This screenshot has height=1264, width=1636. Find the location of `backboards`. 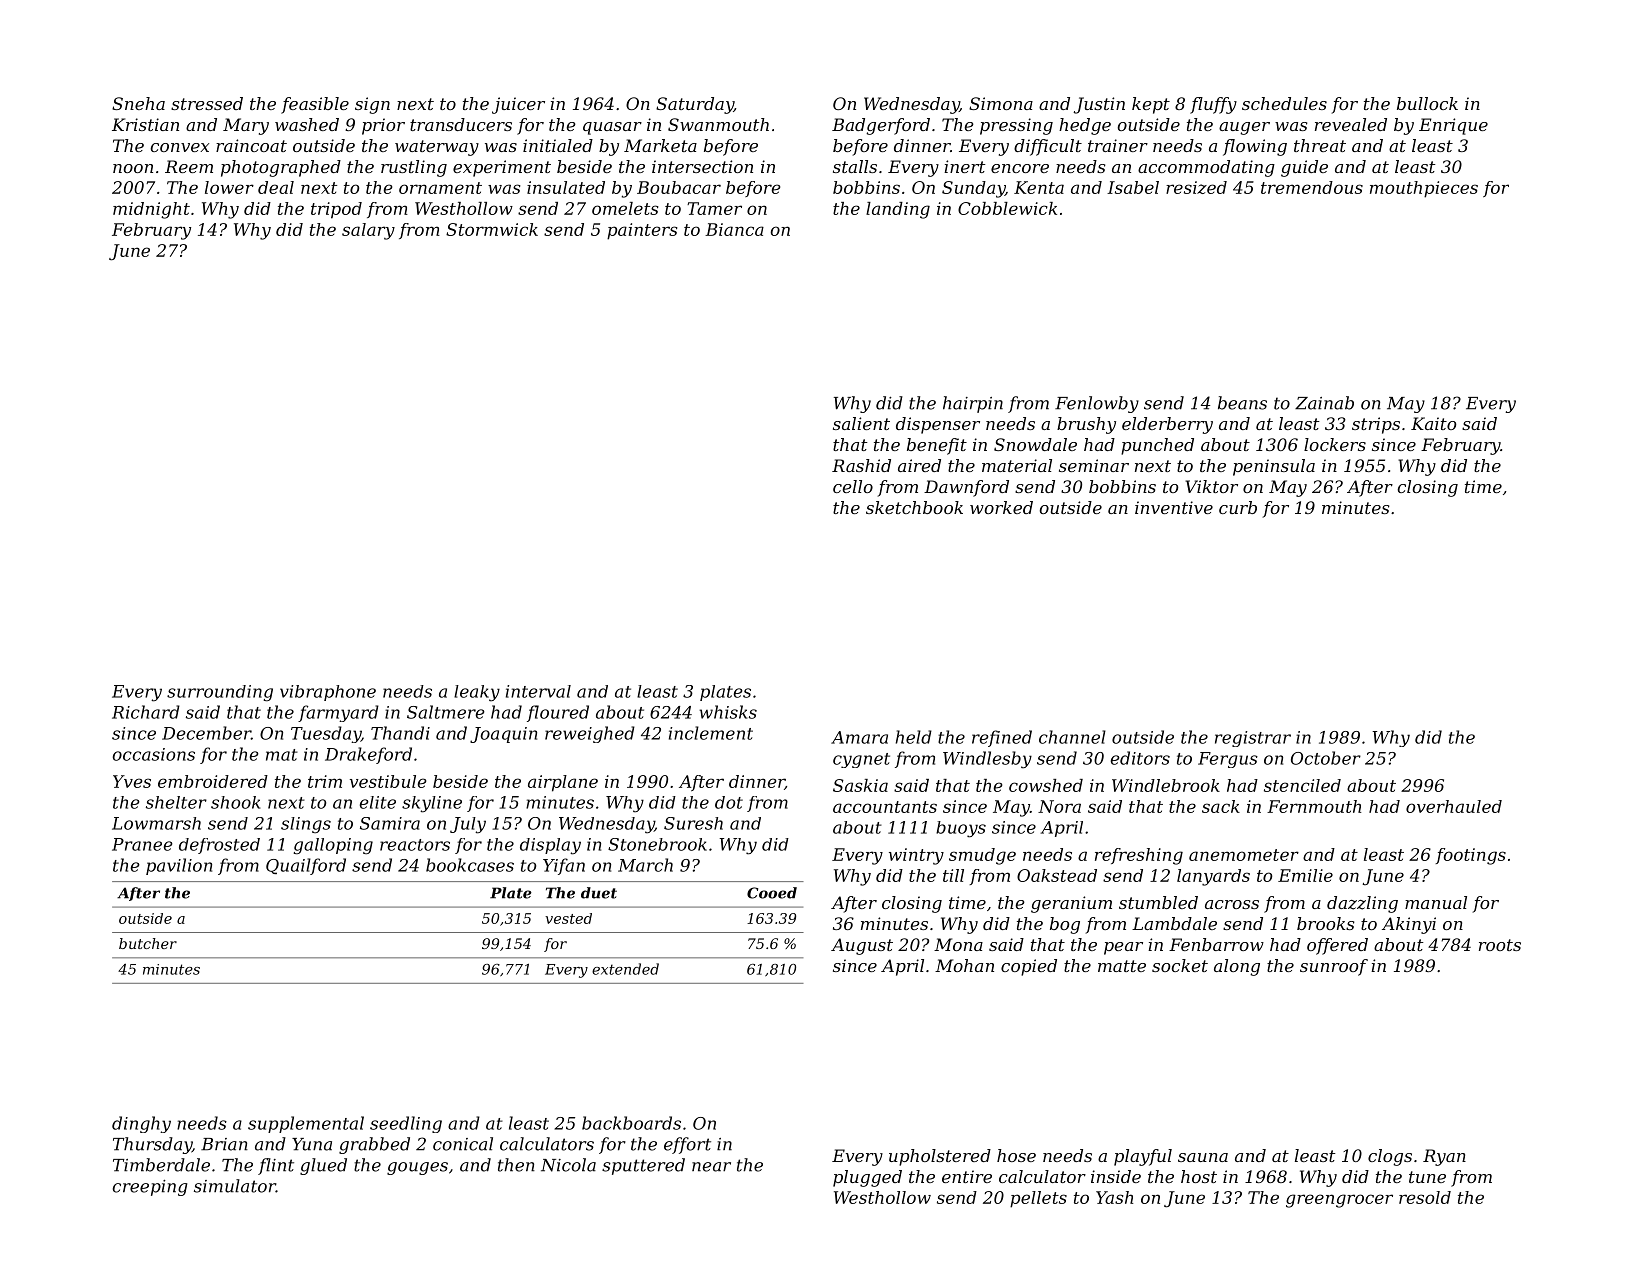

backboards is located at coordinates (631, 1123).
